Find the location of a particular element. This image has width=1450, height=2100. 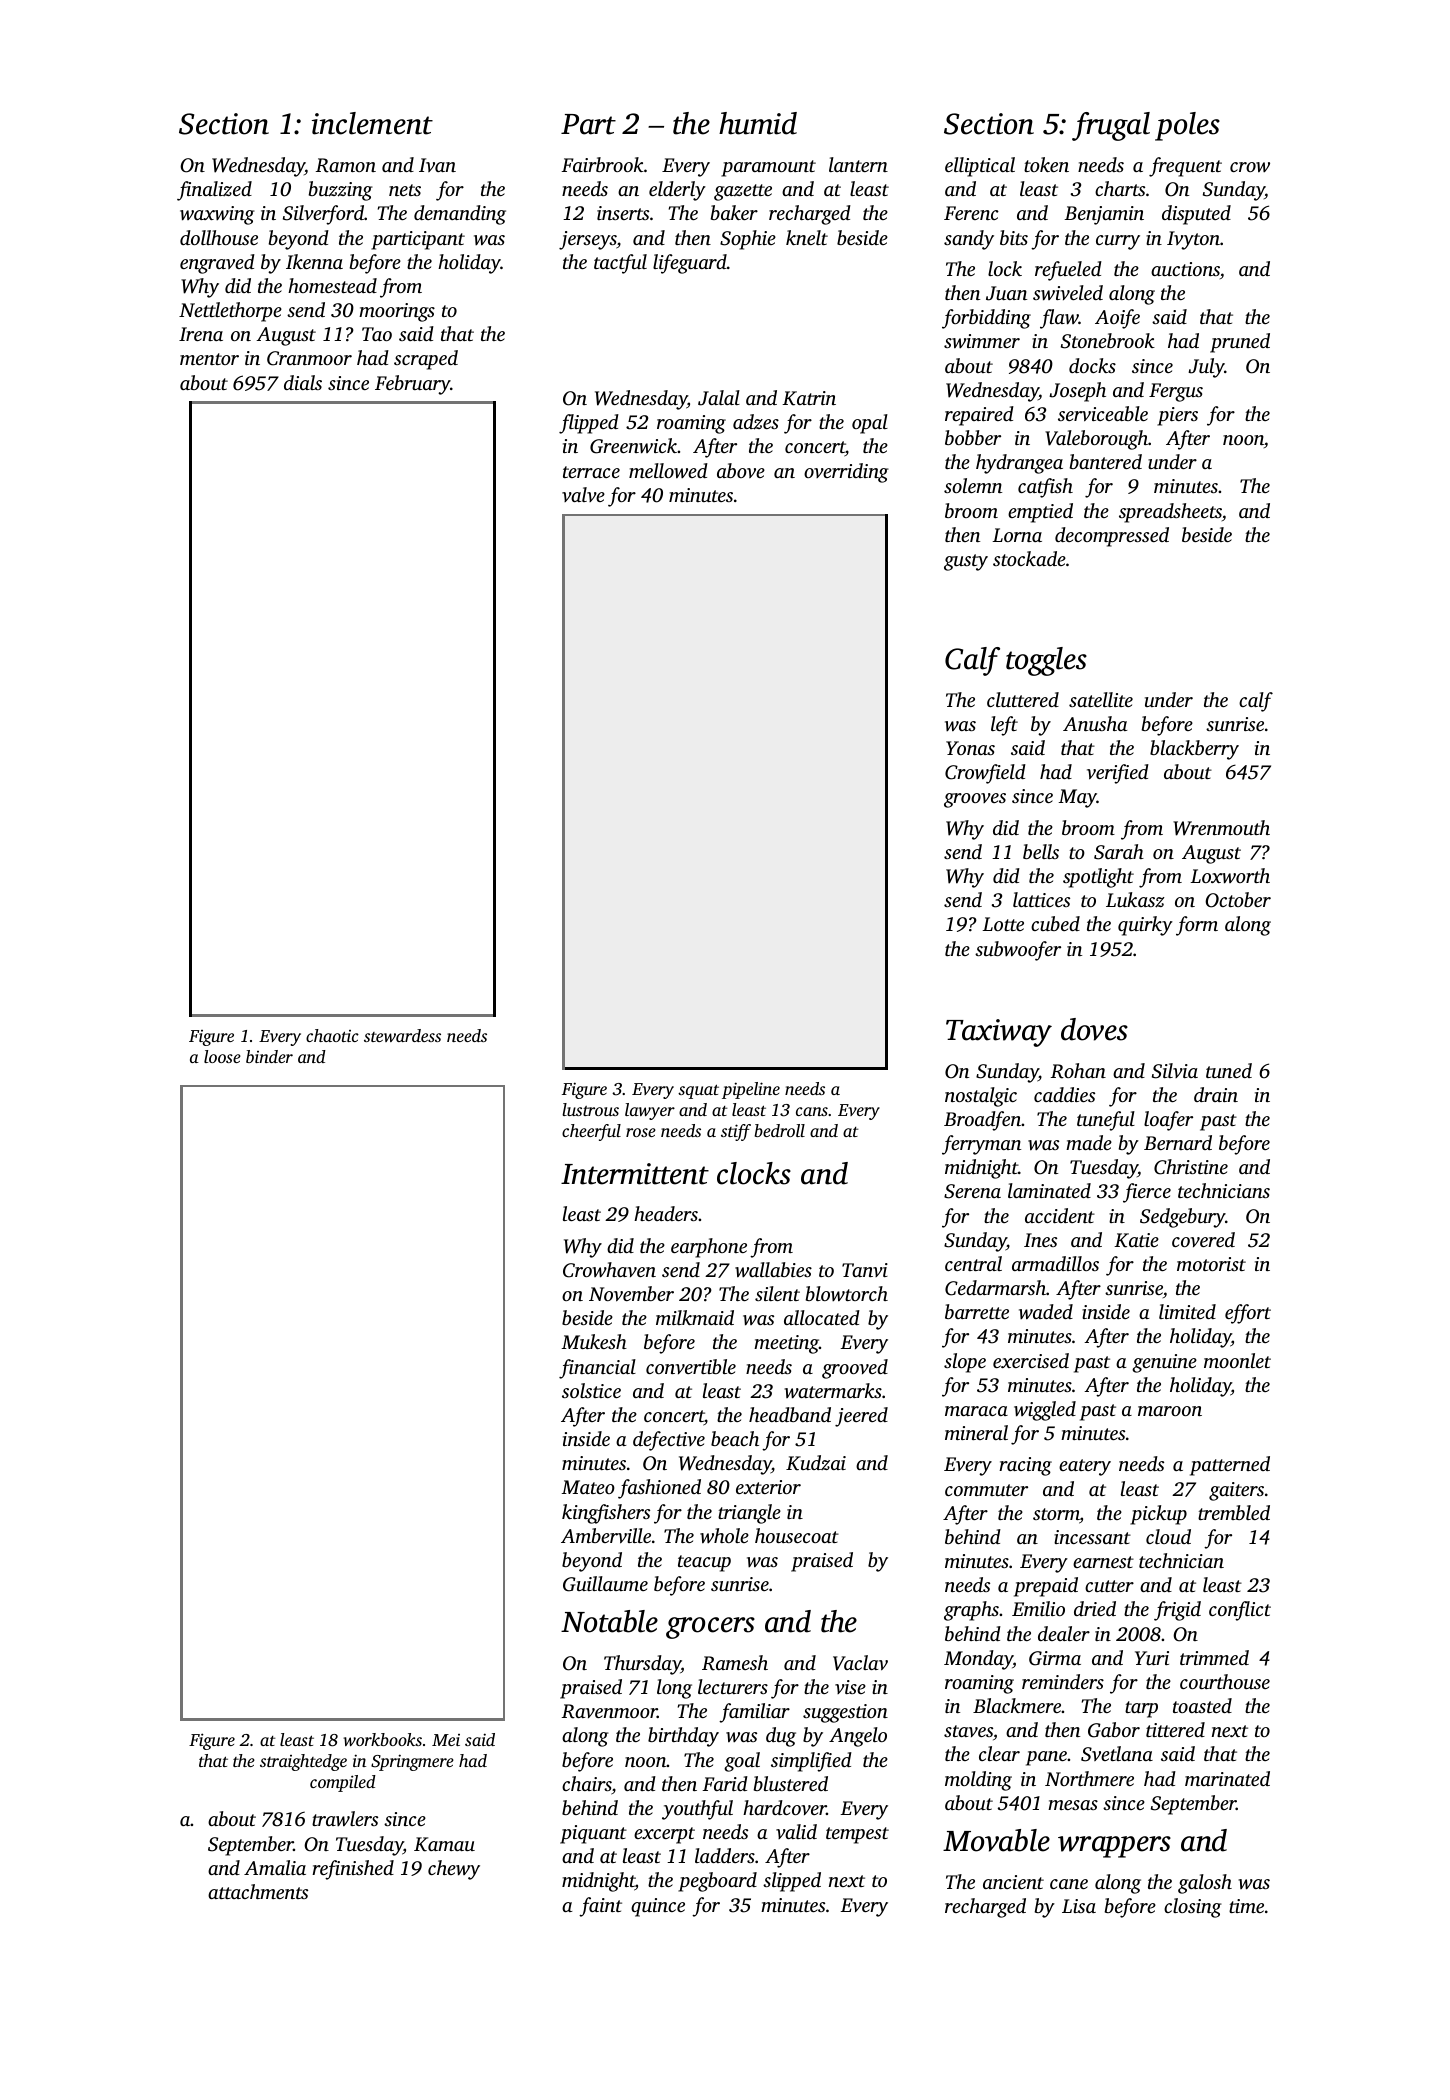

Ivyton is located at coordinates (1193, 240).
